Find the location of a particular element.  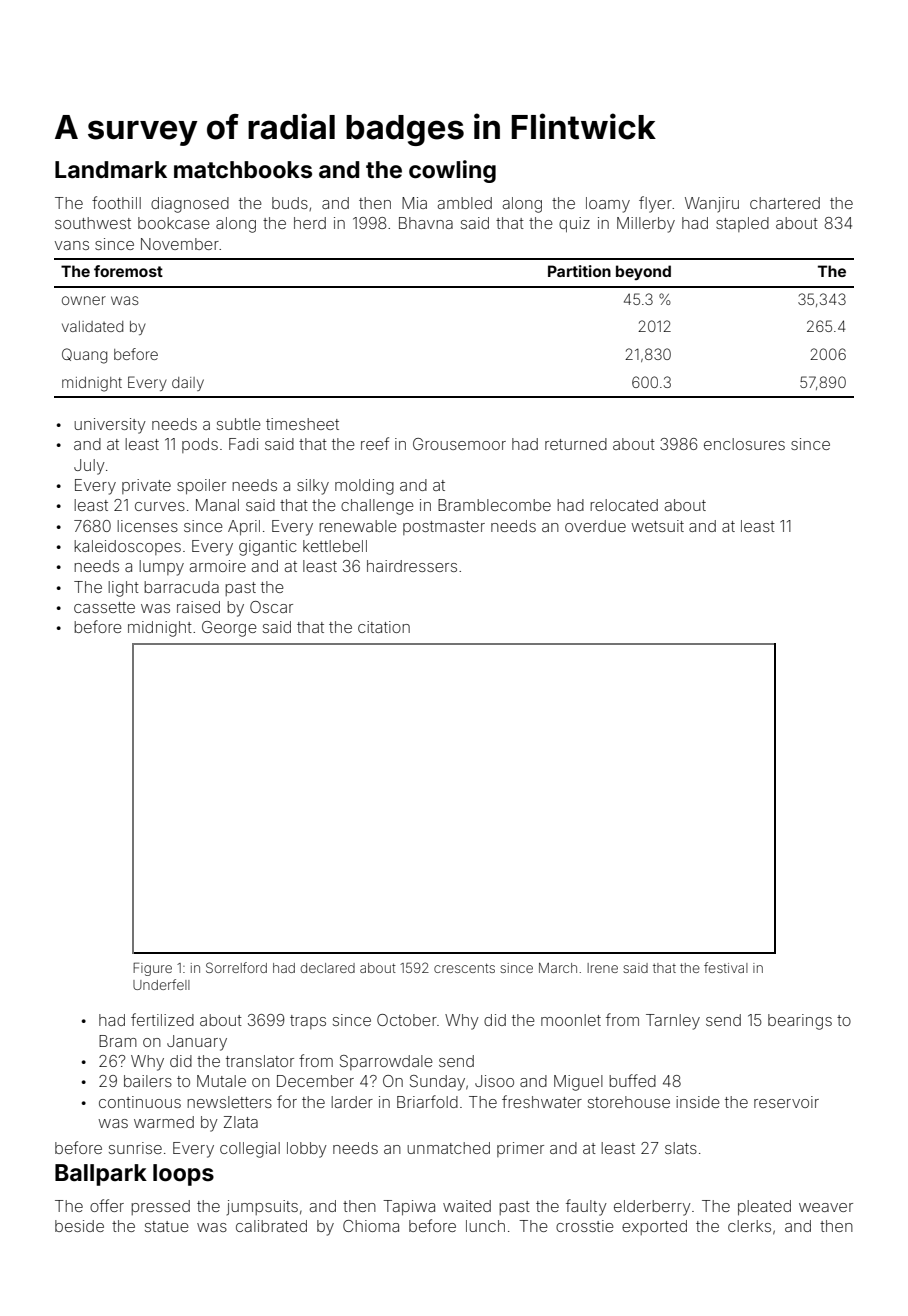

Tapiwa is located at coordinates (409, 1207).
